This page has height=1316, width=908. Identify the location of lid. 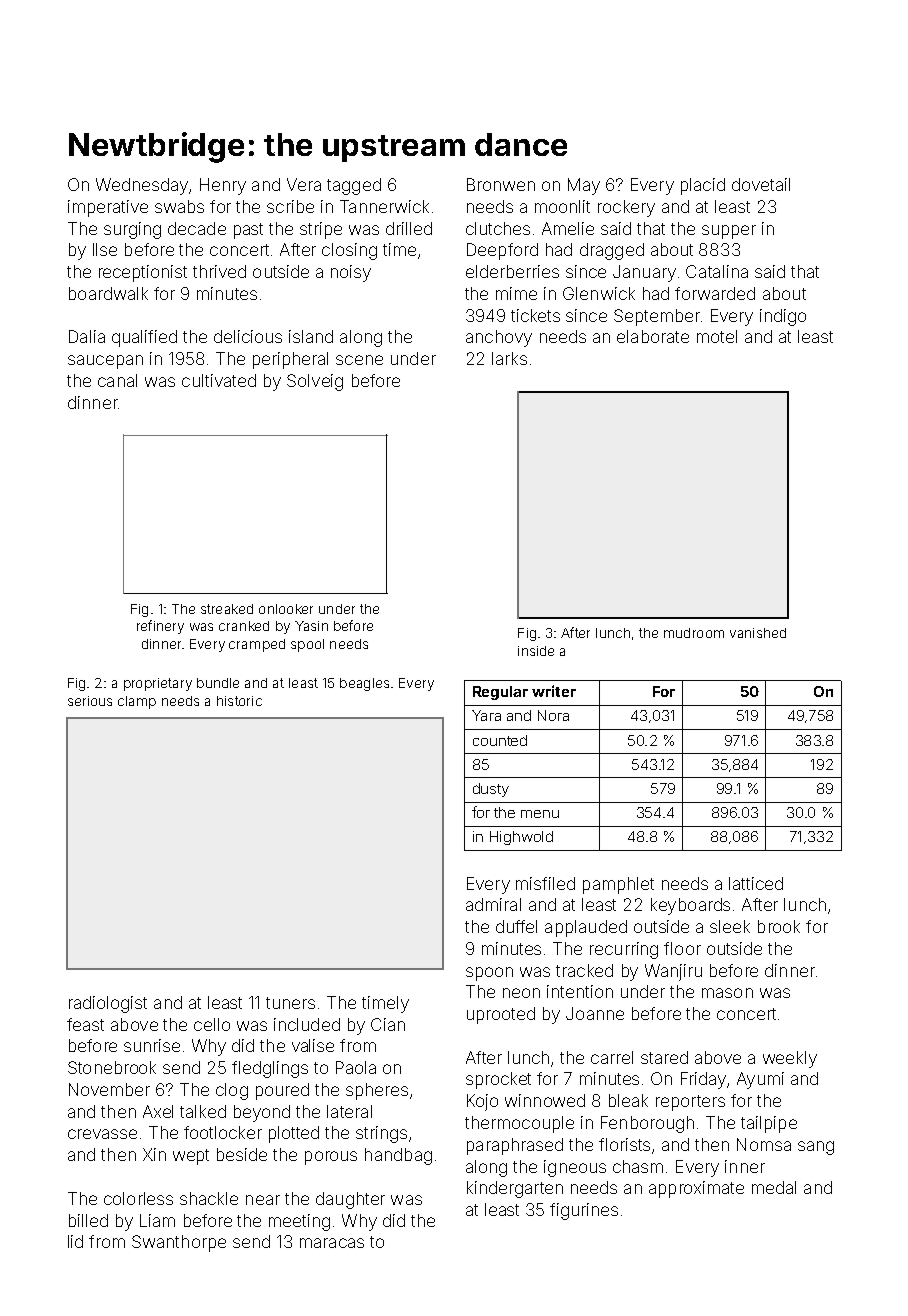
(75, 1241).
